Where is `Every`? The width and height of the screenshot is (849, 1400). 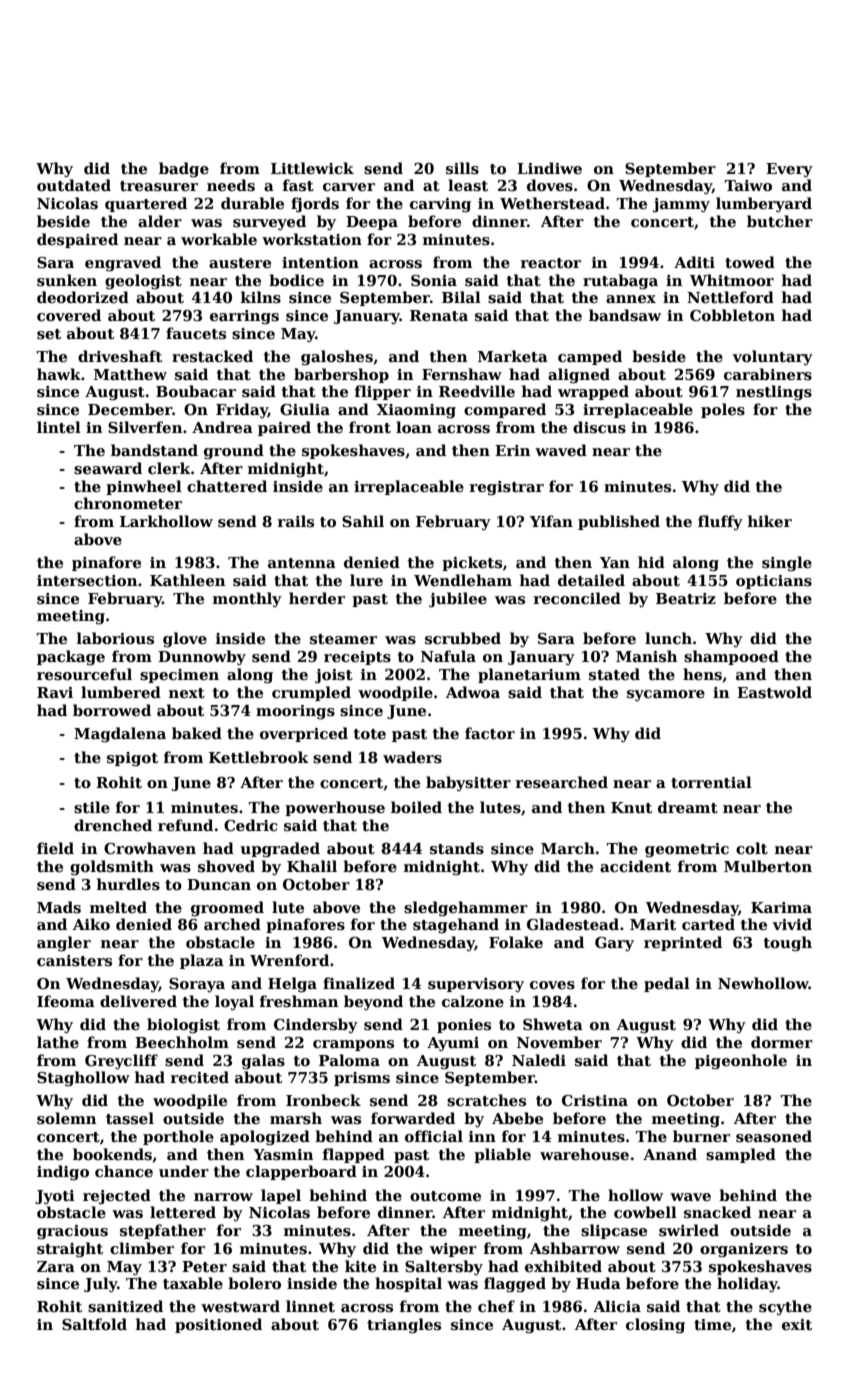
Every is located at coordinates (789, 170).
